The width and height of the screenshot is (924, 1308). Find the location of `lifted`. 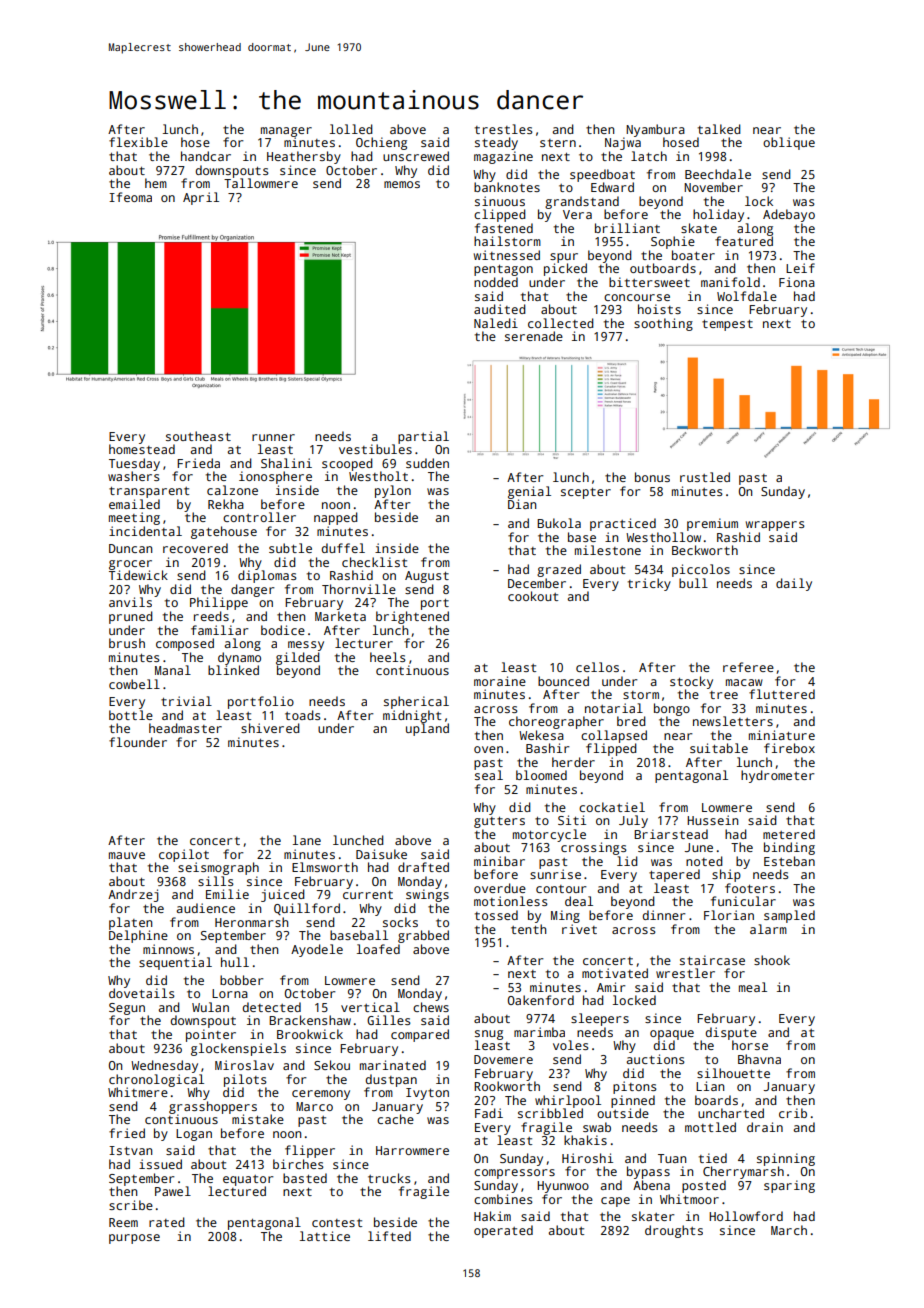

lifted is located at coordinates (389, 1236).
